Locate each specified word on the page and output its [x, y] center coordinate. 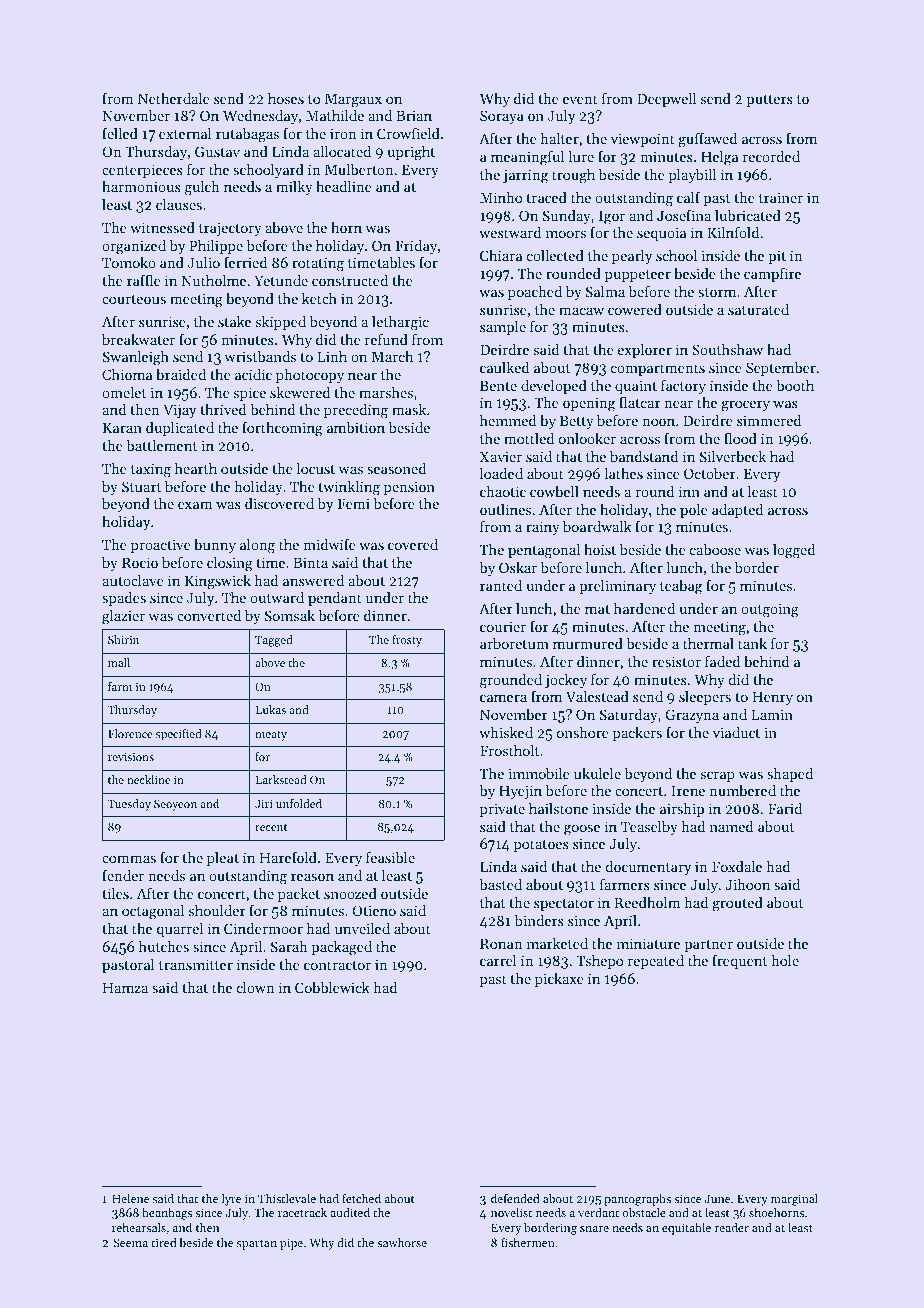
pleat [223, 859]
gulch [202, 188]
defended [515, 1198]
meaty [271, 736]
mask [409, 409]
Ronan [501, 943]
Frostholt [509, 750]
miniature [648, 943]
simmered [769, 420]
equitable [686, 1229]
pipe [291, 1244]
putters [769, 101]
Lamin [772, 714]
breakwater [138, 339]
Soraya [502, 117]
